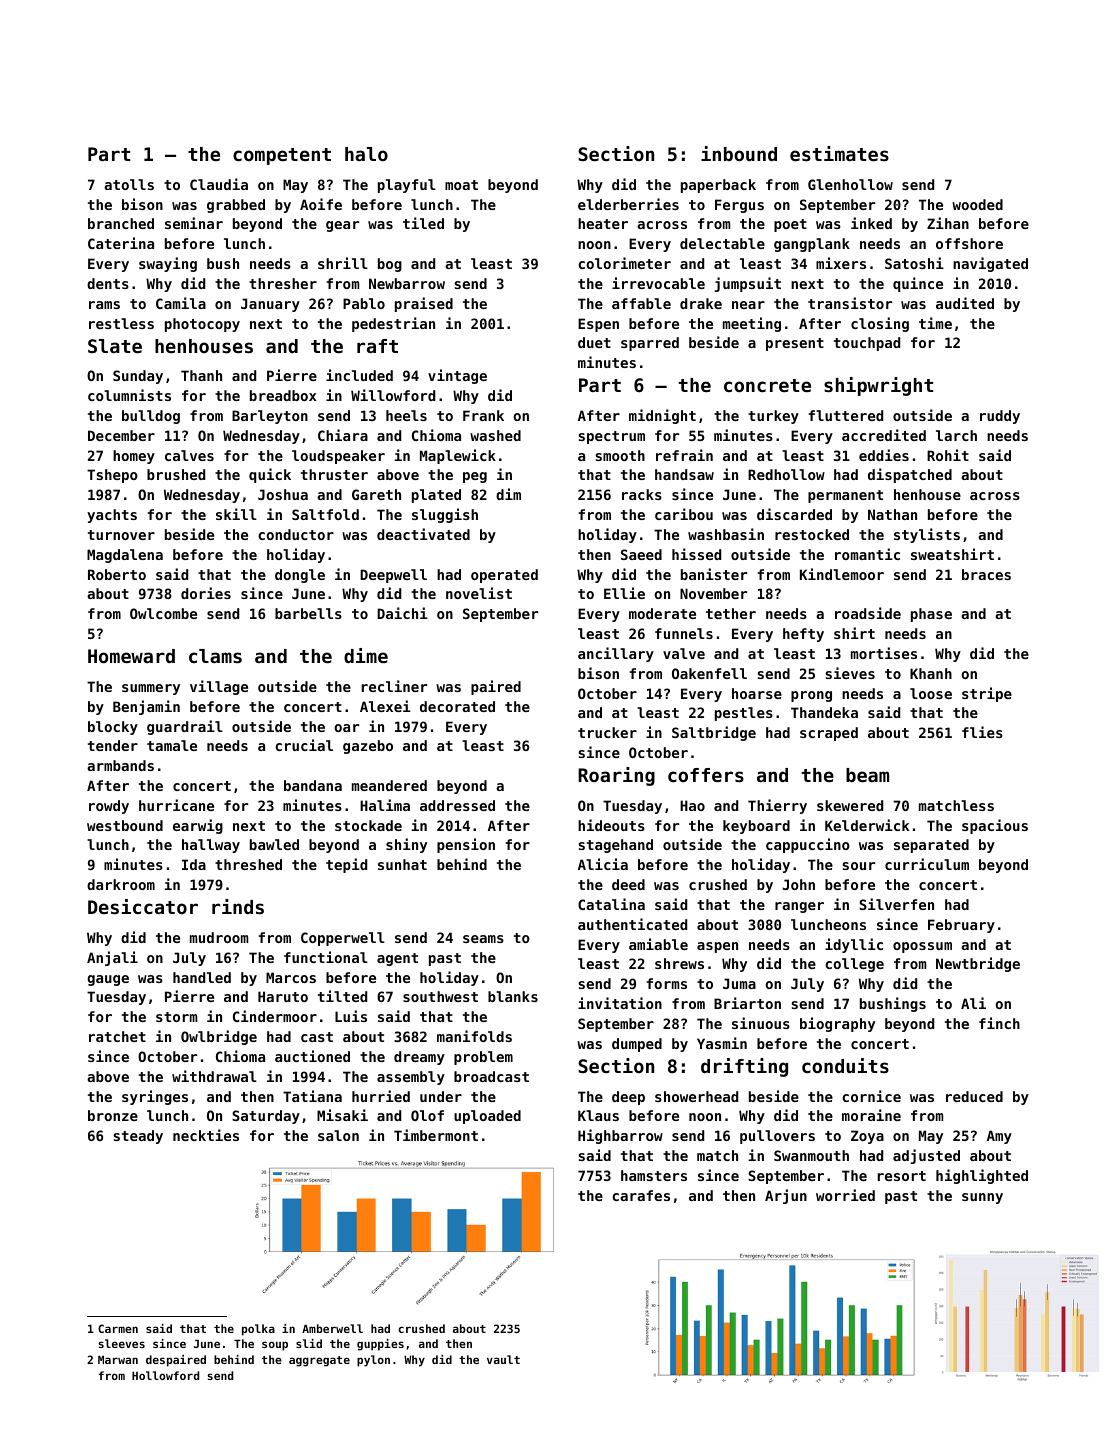 The width and height of the screenshot is (1118, 1447). Describe the element at coordinates (129, 184) in the screenshot. I see `atolls` at that location.
